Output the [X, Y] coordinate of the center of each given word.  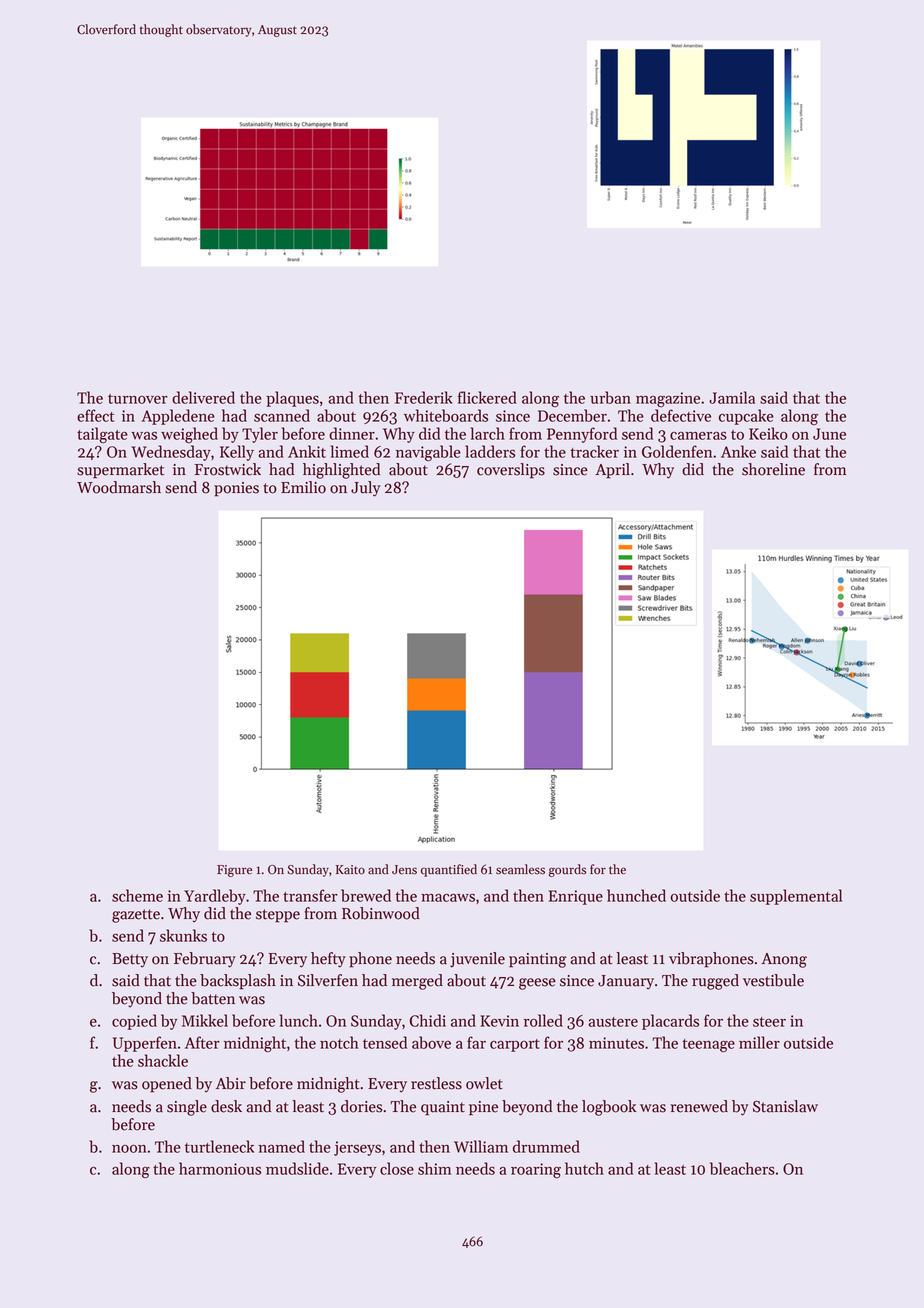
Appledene [178, 417]
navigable [428, 453]
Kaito [350, 870]
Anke [738, 451]
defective [681, 415]
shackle [163, 1060]
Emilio [303, 487]
